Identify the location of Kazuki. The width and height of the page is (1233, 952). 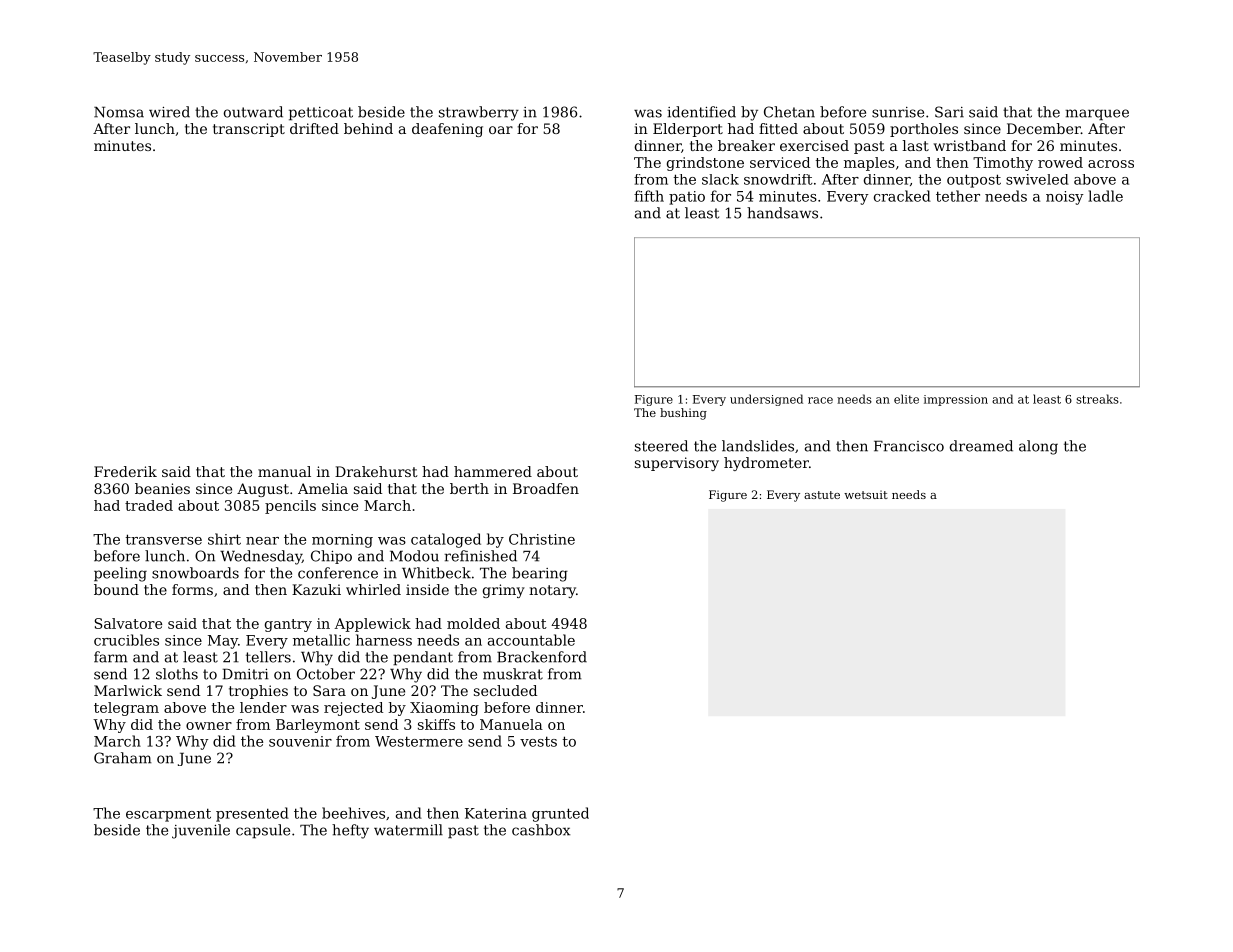
(316, 589).
